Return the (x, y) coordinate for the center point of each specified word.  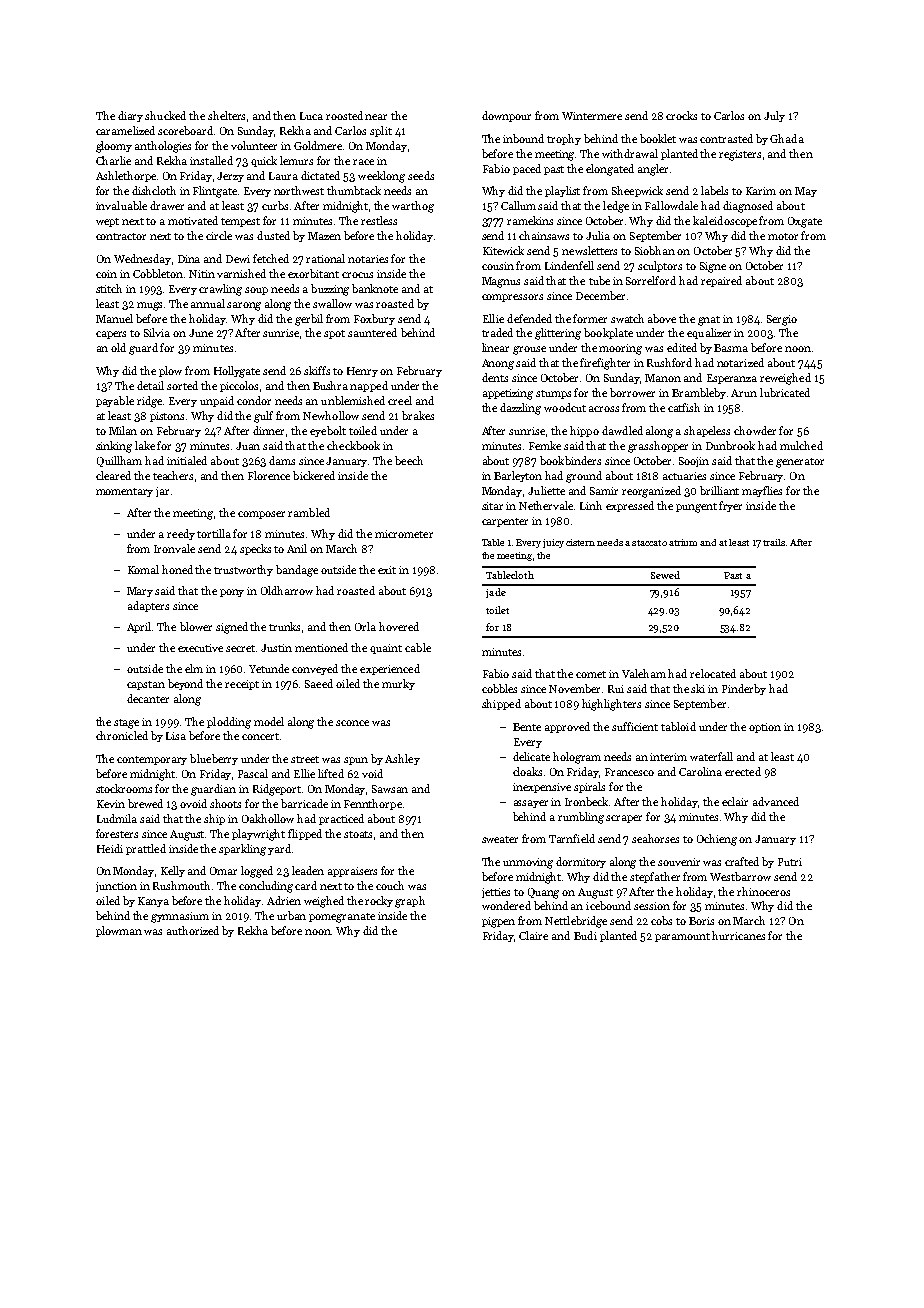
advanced (776, 801)
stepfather (655, 877)
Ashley (402, 759)
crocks (681, 115)
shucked (165, 115)
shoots (225, 803)
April (139, 627)
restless (379, 220)
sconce (352, 723)
